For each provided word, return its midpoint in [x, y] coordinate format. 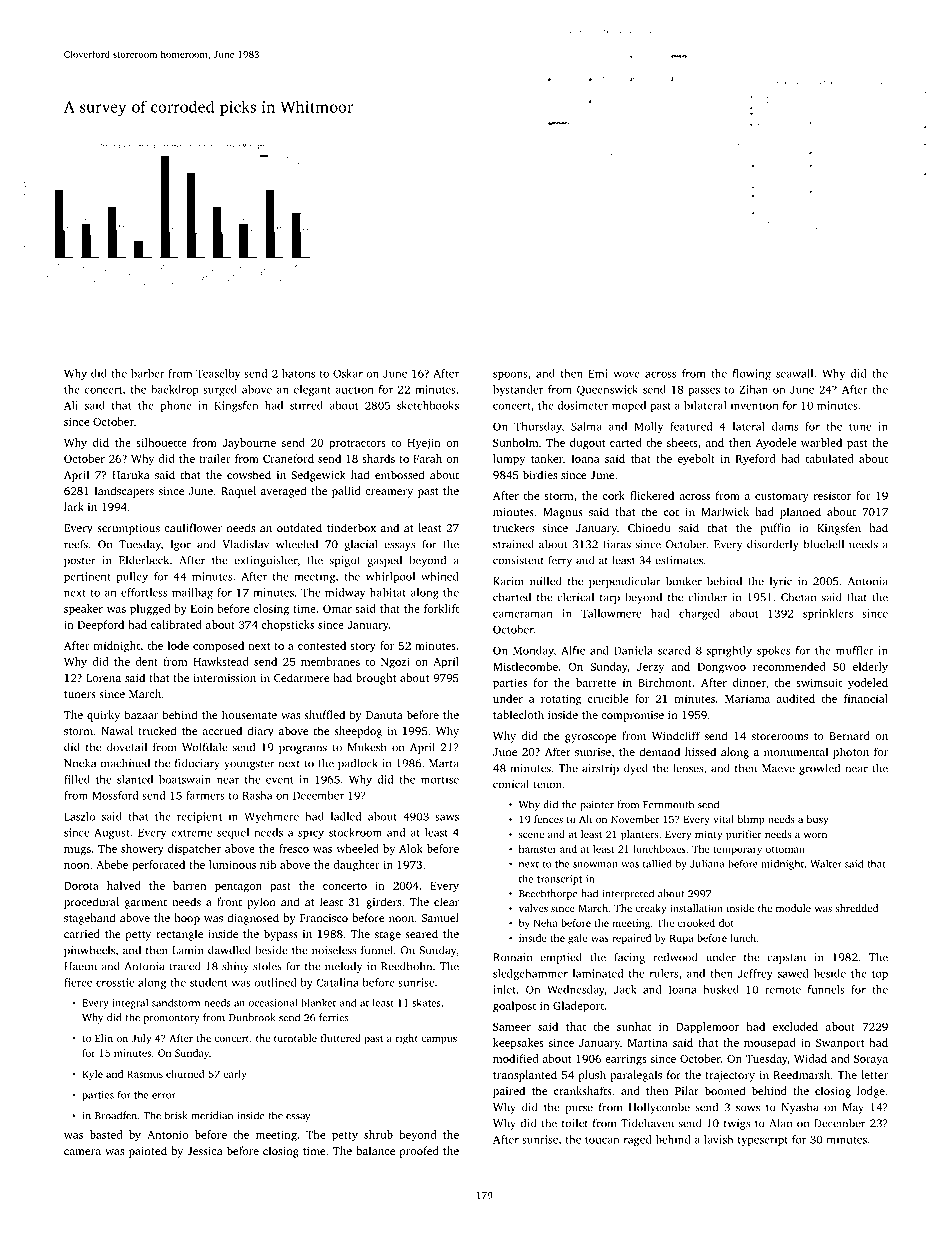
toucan [602, 1140]
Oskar [348, 373]
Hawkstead [221, 661]
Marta [444, 763]
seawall [794, 373]
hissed [700, 751]
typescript [763, 1140]
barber [148, 373]
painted [148, 1152]
